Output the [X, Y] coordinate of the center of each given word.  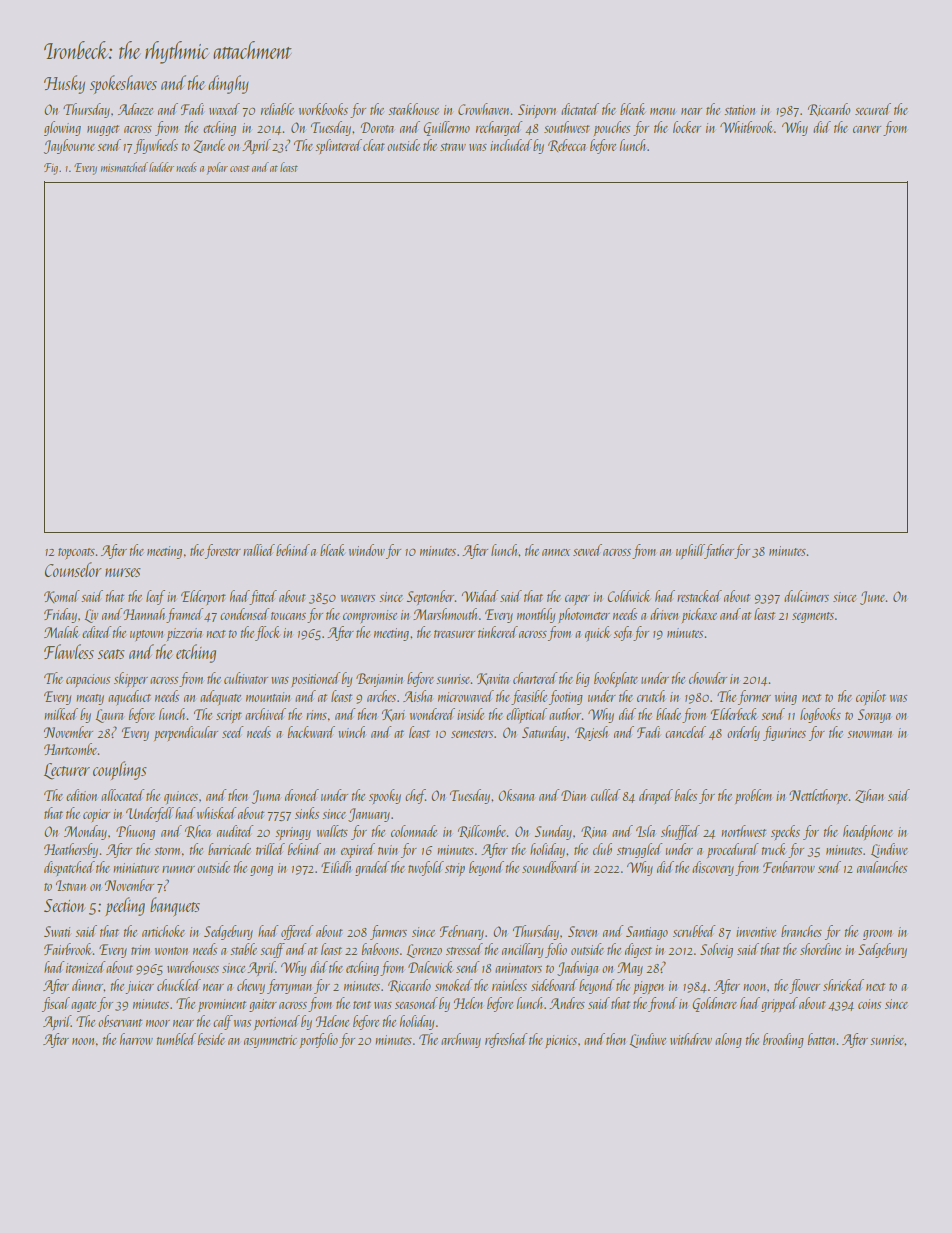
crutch [651, 696]
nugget [103, 130]
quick [597, 634]
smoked [453, 985]
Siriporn [537, 111]
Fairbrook [68, 949]
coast [239, 168]
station [739, 110]
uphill [690, 551]
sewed [587, 550]
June [873, 598]
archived [265, 714]
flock [267, 633]
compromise [370, 616]
